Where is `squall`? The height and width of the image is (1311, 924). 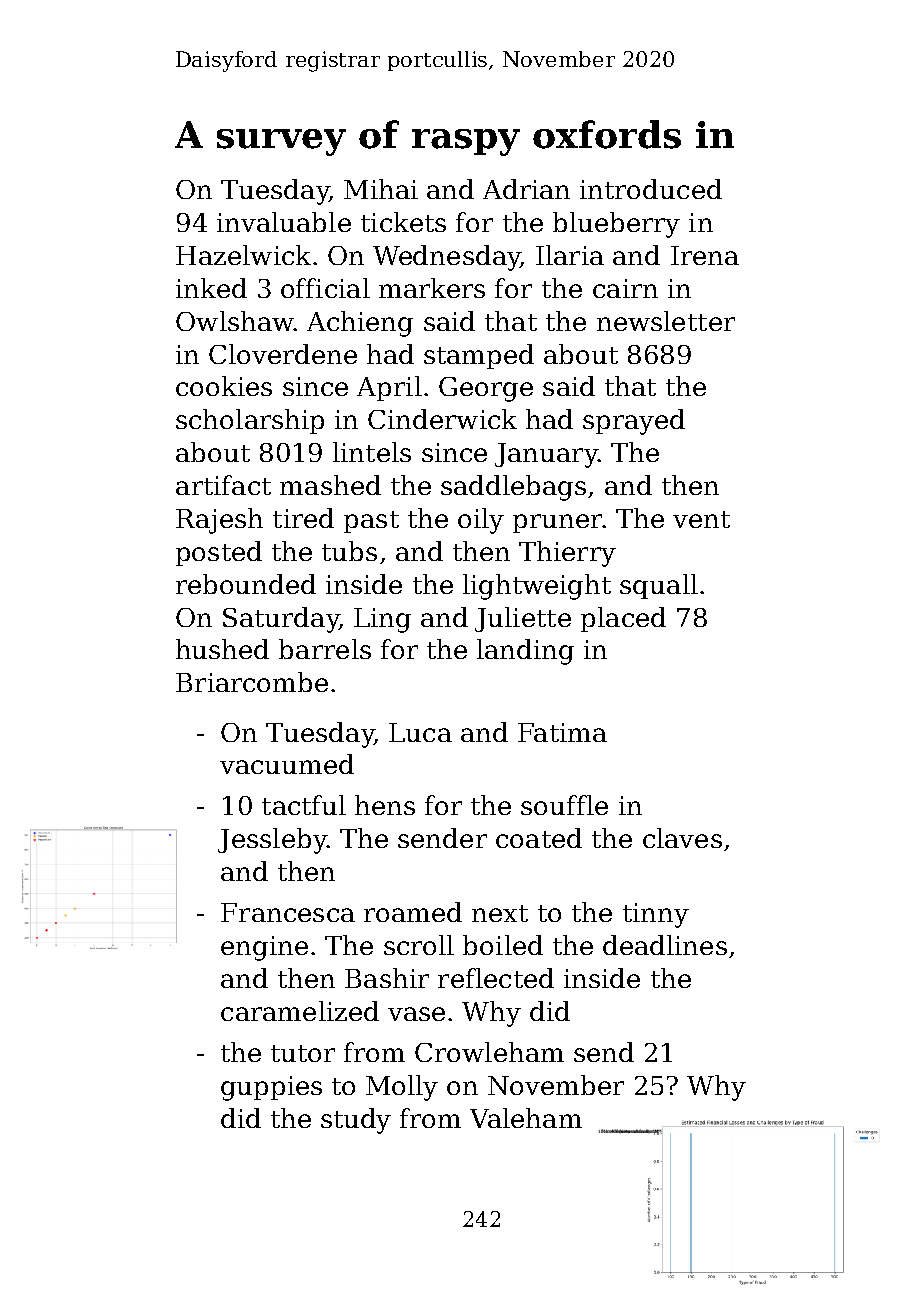
squall is located at coordinates (659, 586).
